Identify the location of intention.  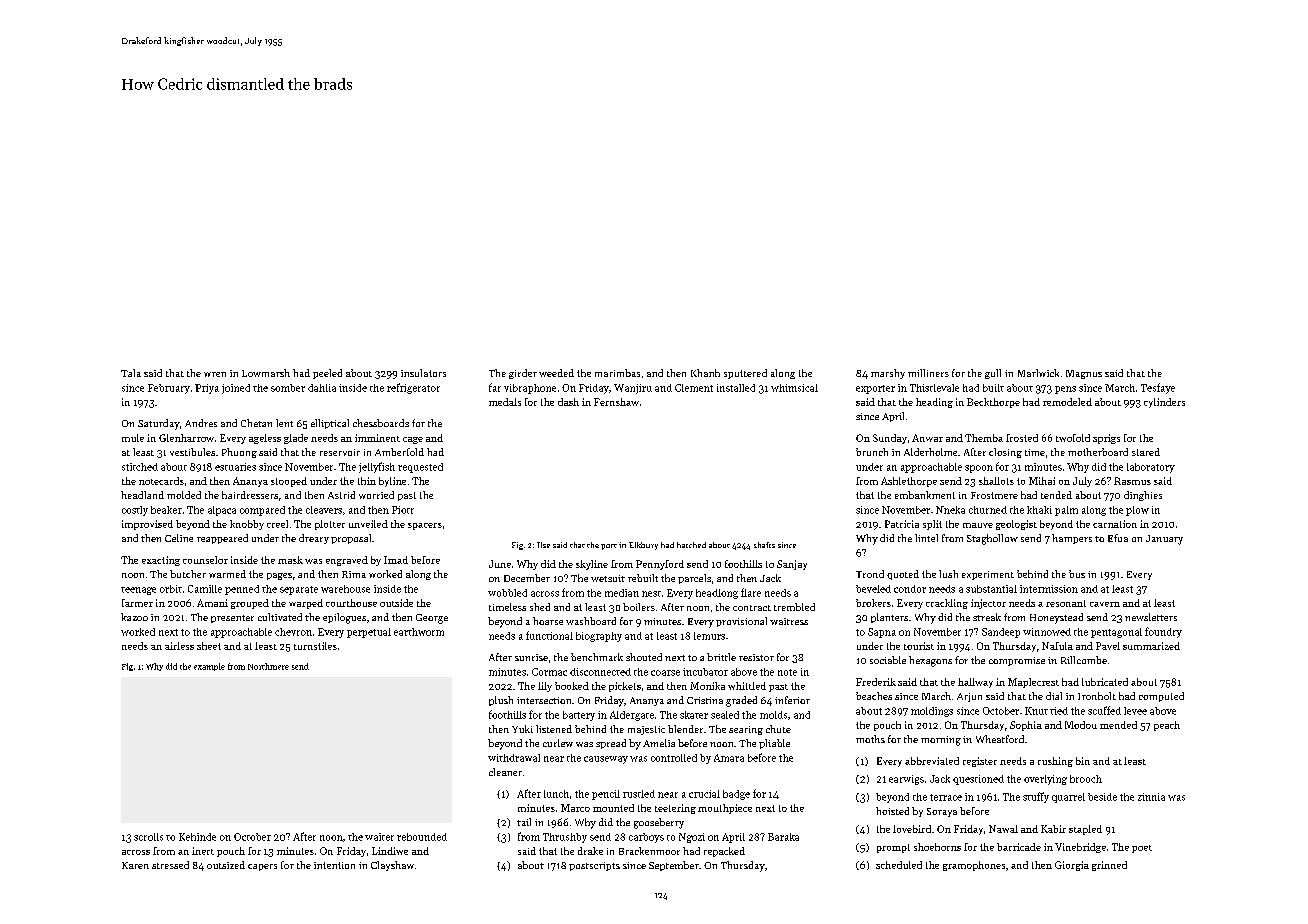
(334, 865).
